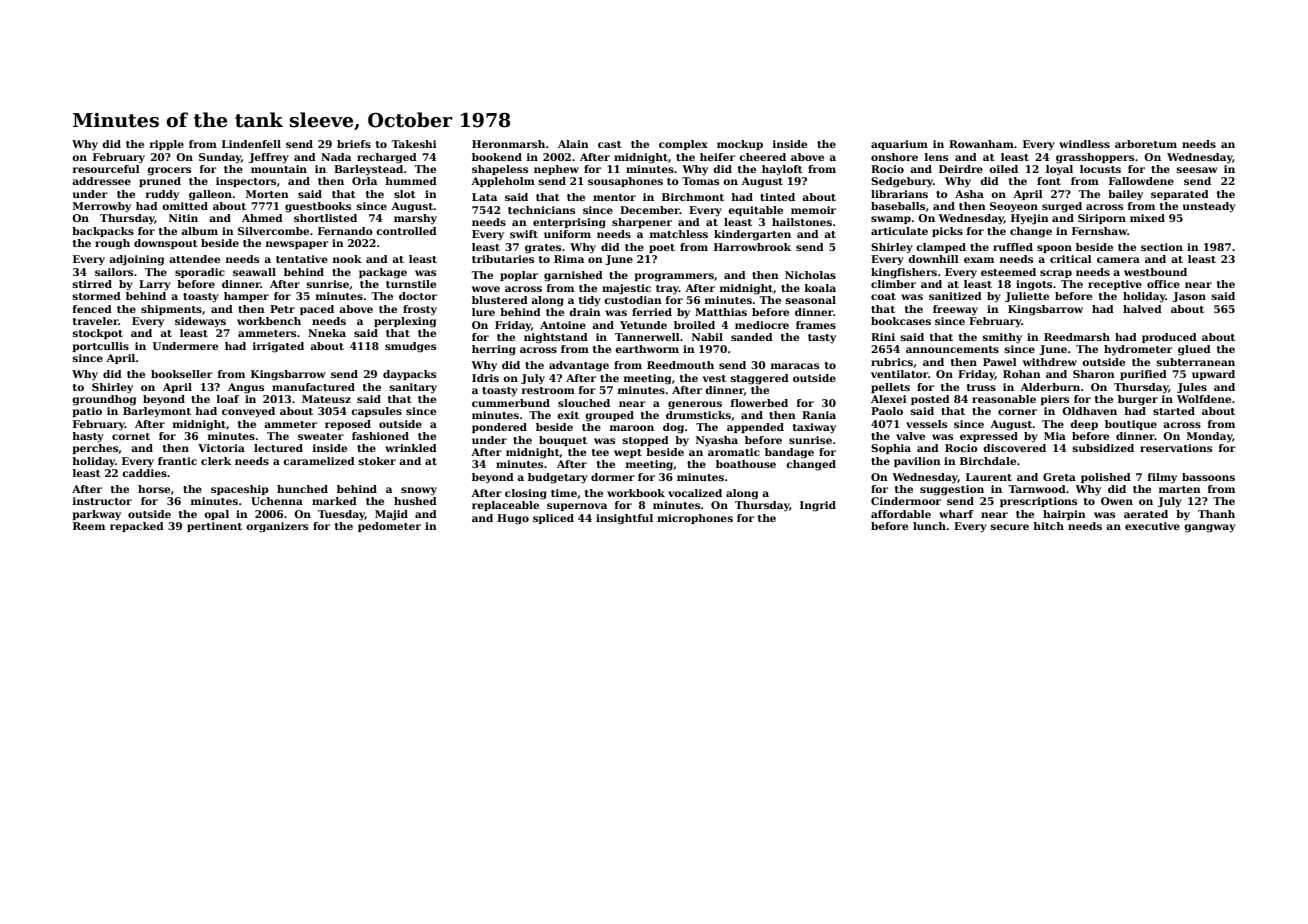  Describe the element at coordinates (513, 519) in the screenshot. I see `Hugo` at that location.
